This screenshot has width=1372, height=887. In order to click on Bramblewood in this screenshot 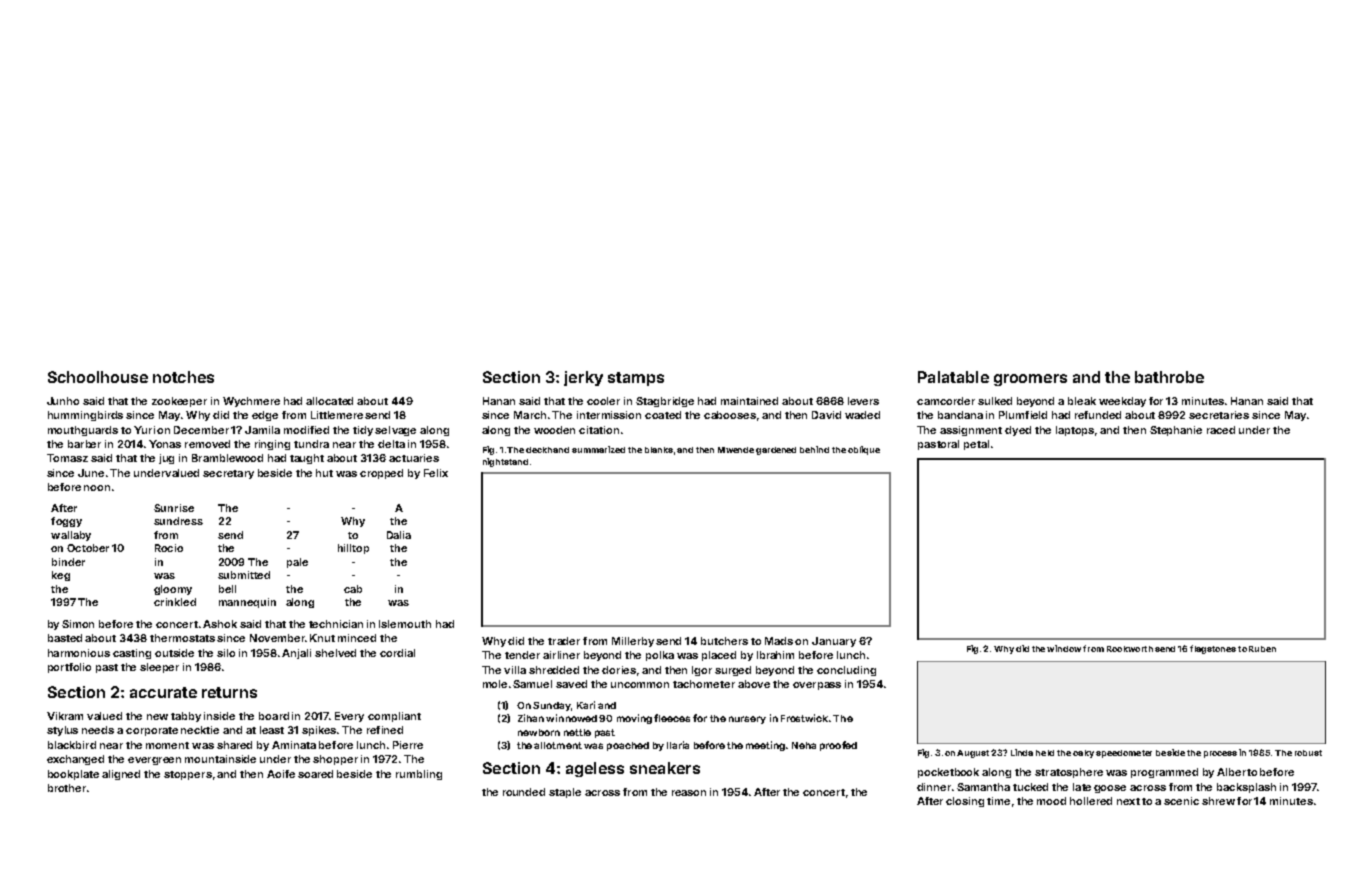, I will do `click(227, 458)`.
